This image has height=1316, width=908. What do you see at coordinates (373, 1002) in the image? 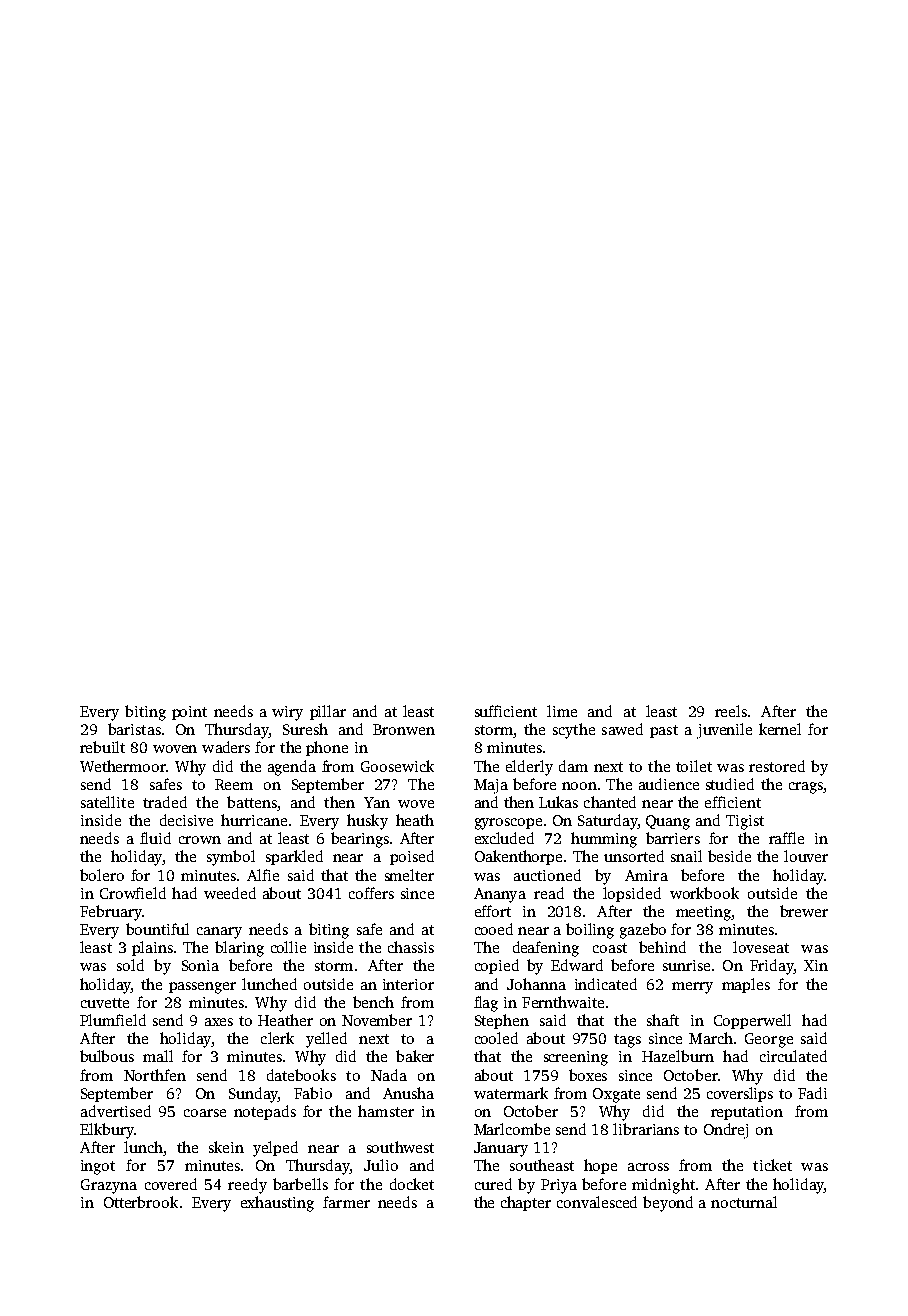
I see `bench` at bounding box center [373, 1002].
